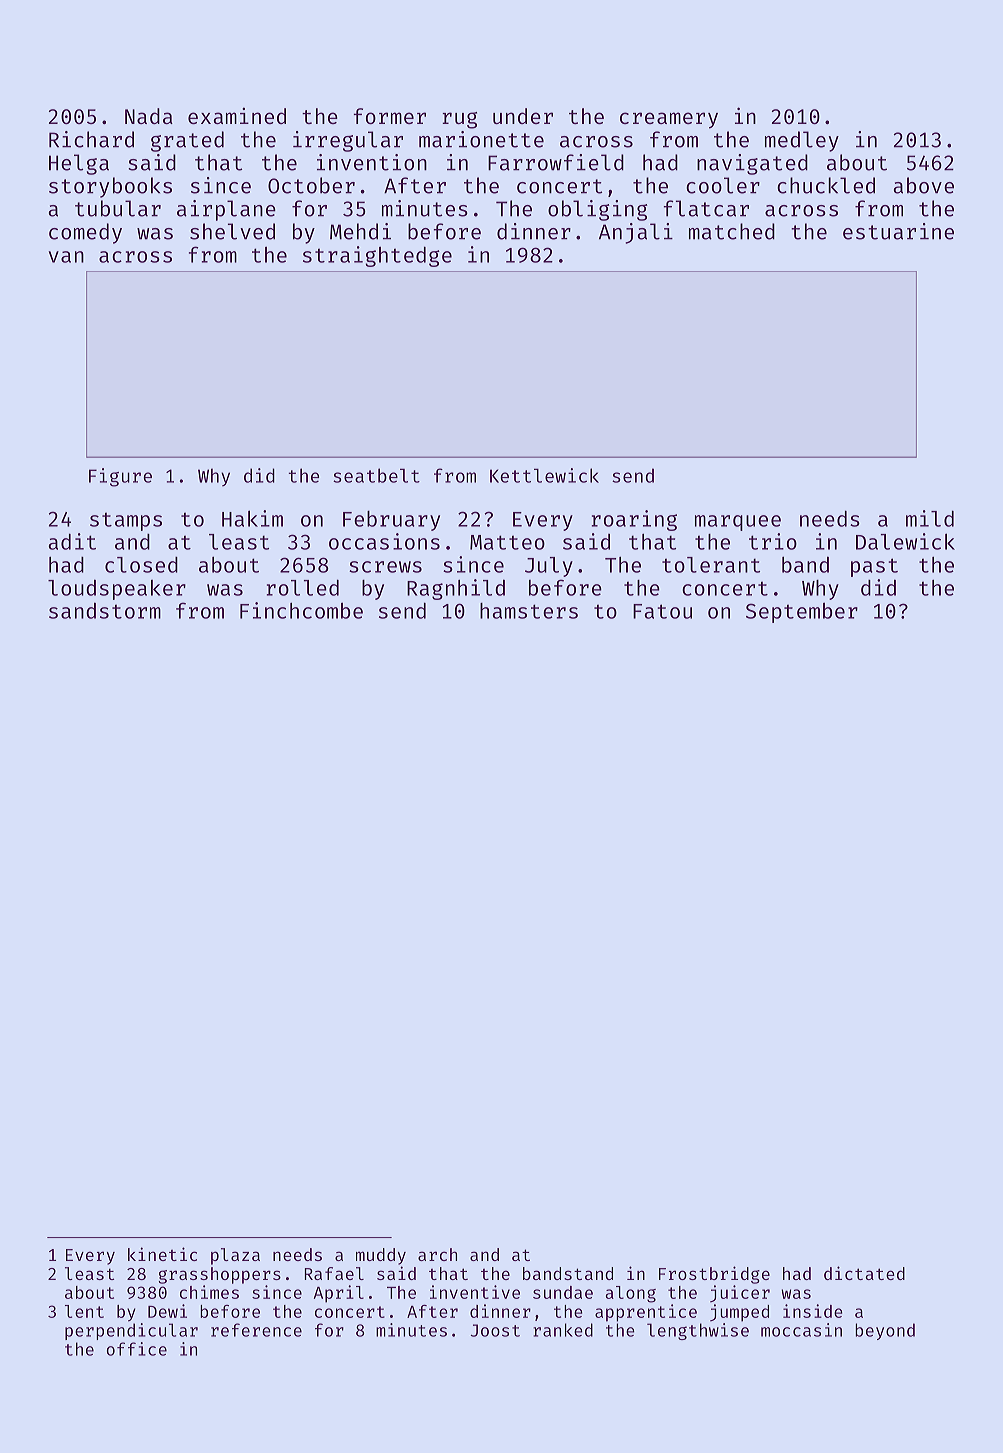  Describe the element at coordinates (711, 565) in the screenshot. I see `tolerant` at that location.
